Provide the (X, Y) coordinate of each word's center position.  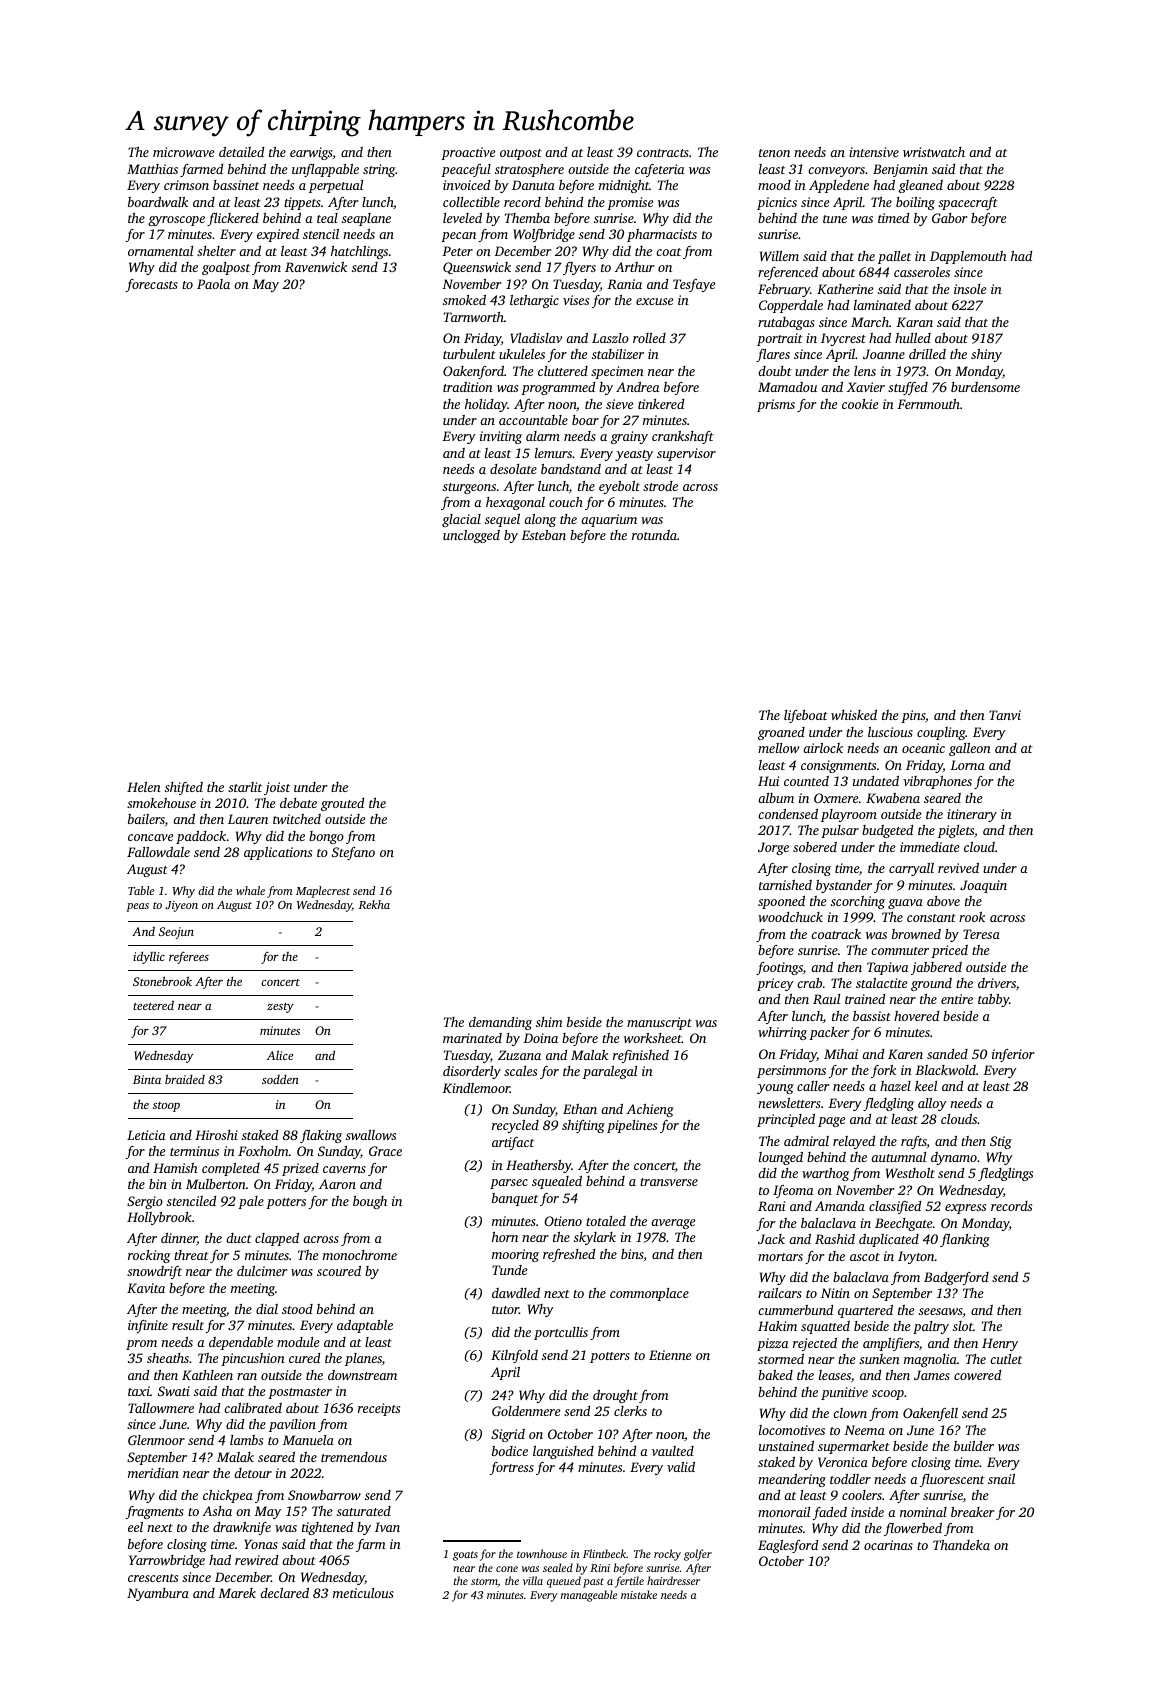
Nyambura (158, 1594)
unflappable (325, 170)
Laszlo (610, 338)
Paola (213, 284)
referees (189, 957)
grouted (342, 804)
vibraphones (937, 782)
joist (277, 788)
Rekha (374, 904)
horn (505, 1237)
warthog (825, 1174)
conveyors (836, 172)
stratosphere (529, 170)
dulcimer (262, 1271)
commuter (900, 951)
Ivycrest (843, 339)
